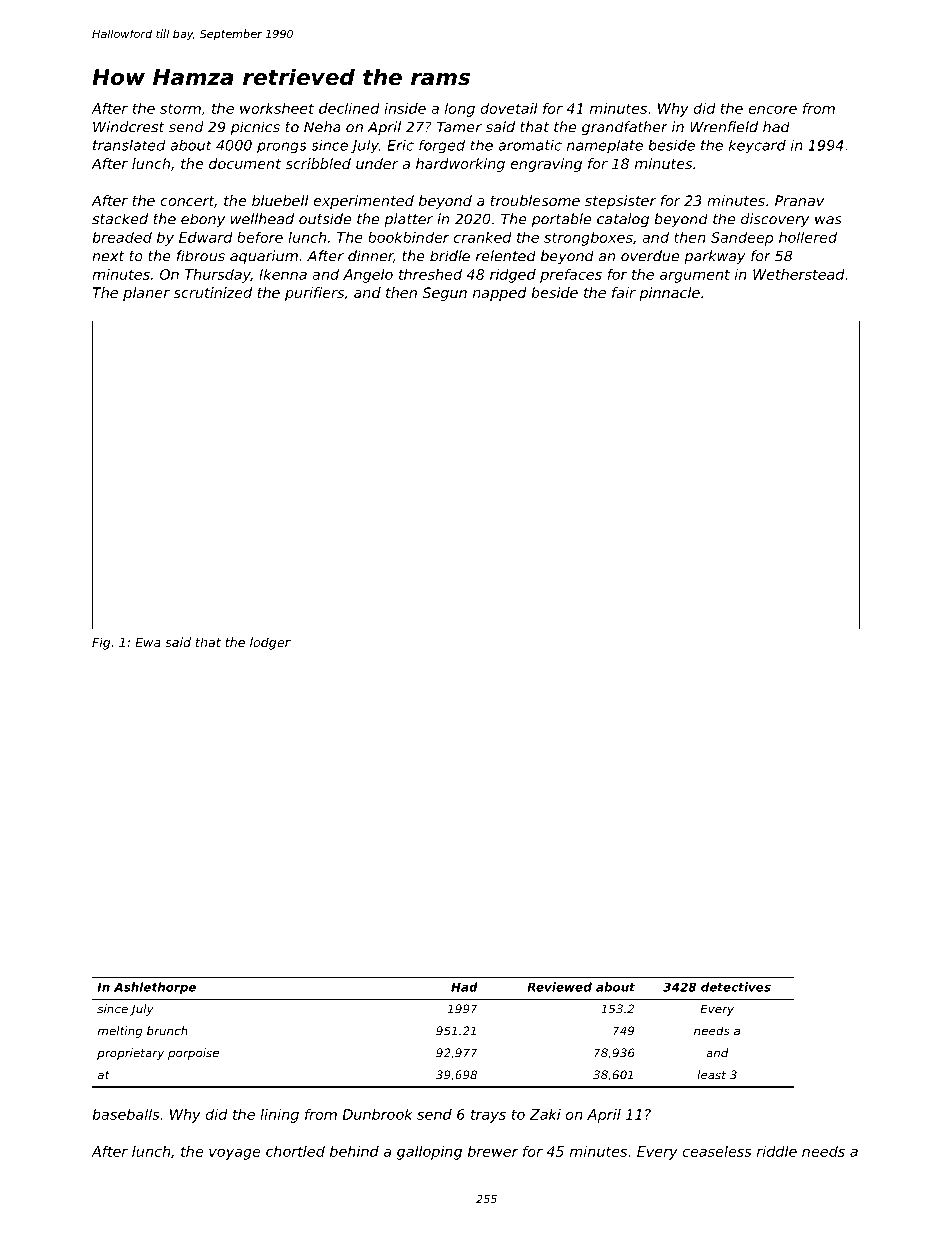 The width and height of the page is (952, 1233). Describe the element at coordinates (295, 1151) in the page. I see `chortled` at that location.
